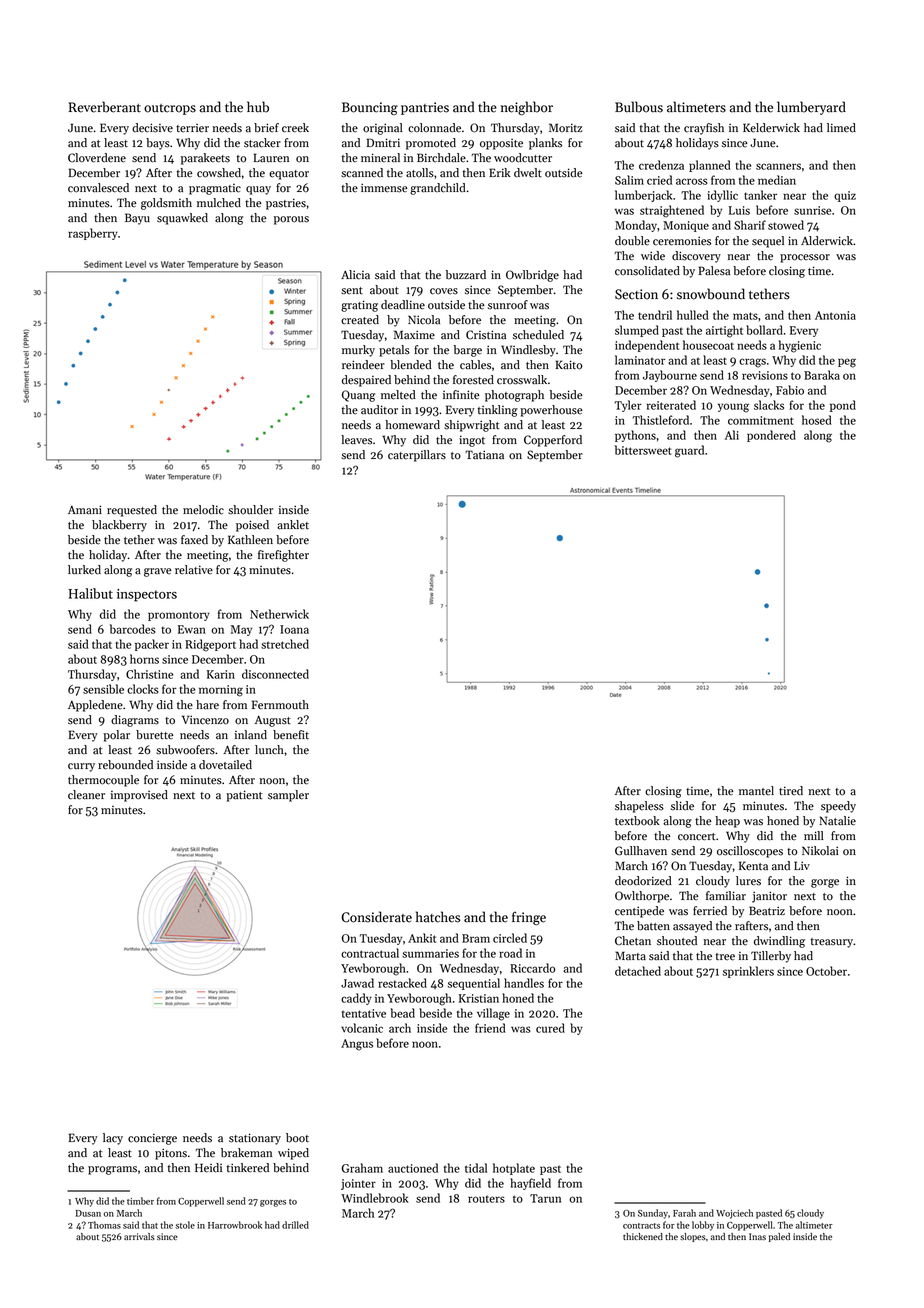 The width and height of the screenshot is (924, 1308). Describe the element at coordinates (194, 570) in the screenshot. I see `relative` at that location.
